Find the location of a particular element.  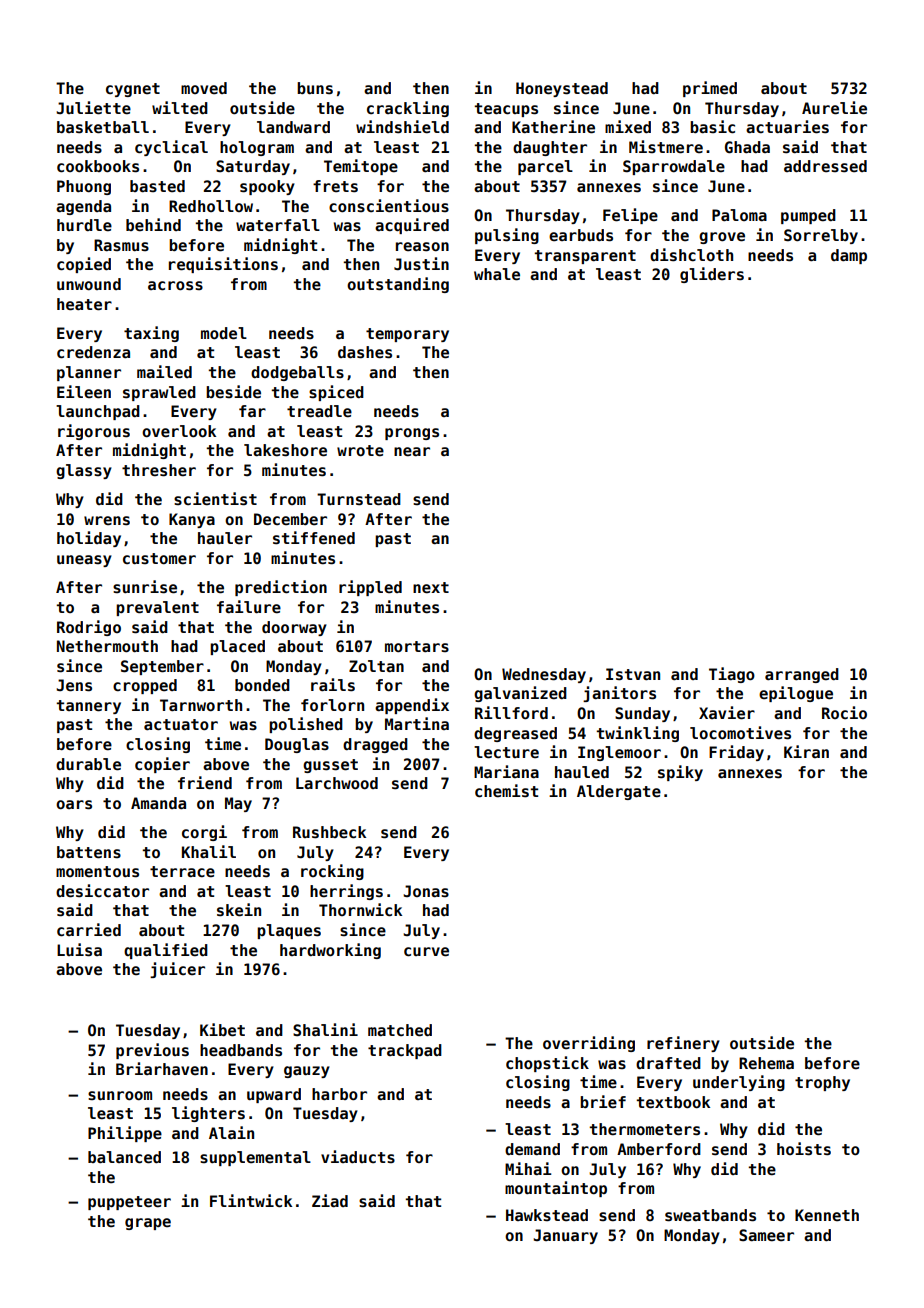

Aldergate is located at coordinates (619, 792).
